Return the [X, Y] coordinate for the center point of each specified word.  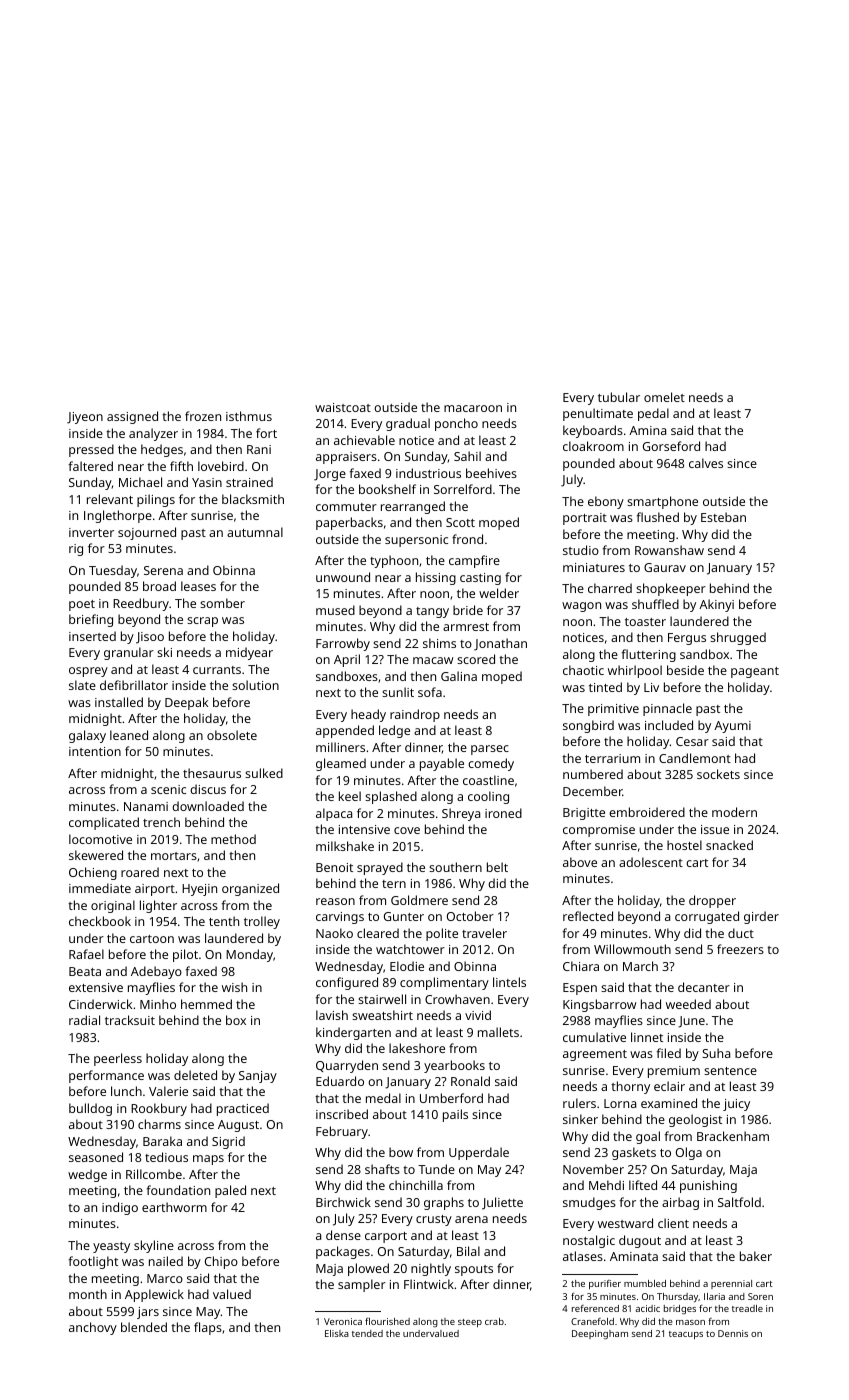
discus [208, 789]
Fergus [687, 639]
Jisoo [150, 638]
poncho [456, 424]
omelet [664, 397]
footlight [93, 1262]
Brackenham [733, 1136]
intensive [364, 829]
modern [734, 812]
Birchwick [343, 1202]
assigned [132, 417]
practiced [243, 1109]
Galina [459, 676]
